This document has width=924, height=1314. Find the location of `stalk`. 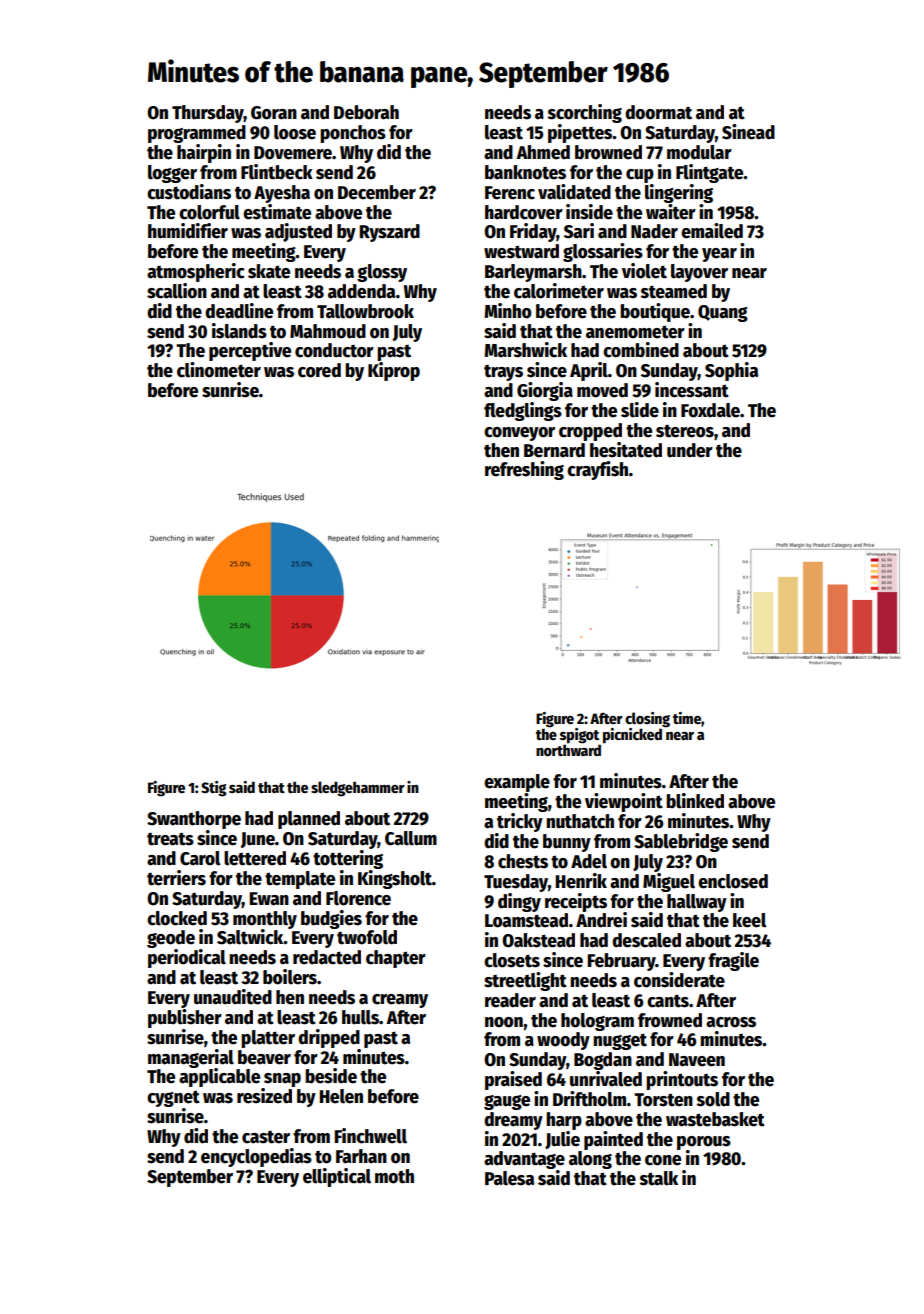

stalk is located at coordinates (659, 1178).
